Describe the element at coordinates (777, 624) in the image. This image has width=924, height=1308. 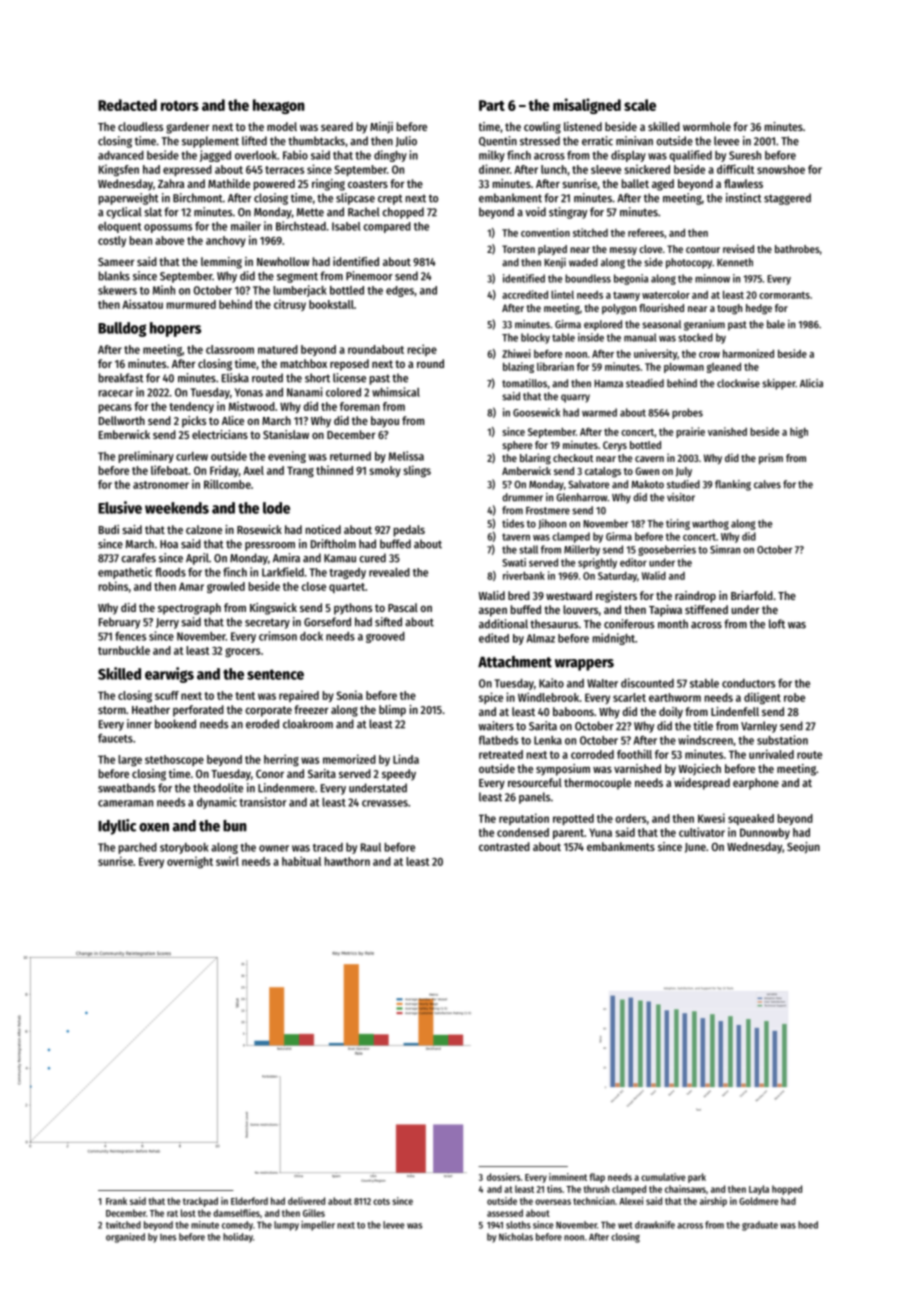
I see `loft` at that location.
